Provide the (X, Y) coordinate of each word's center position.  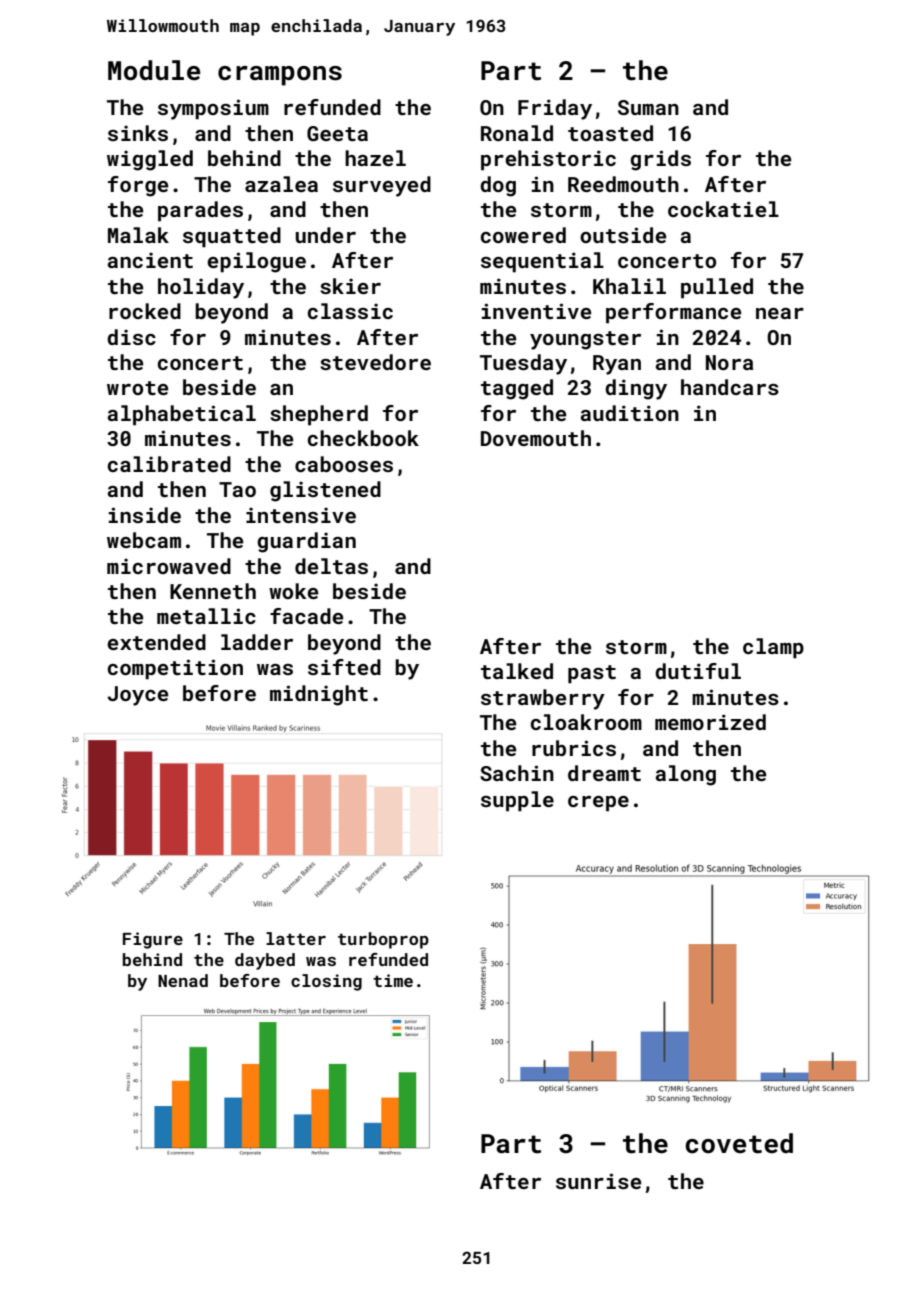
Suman (648, 107)
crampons (280, 76)
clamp (773, 648)
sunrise (598, 1181)
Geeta (337, 133)
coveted (739, 1143)
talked (517, 671)
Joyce (138, 696)
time (393, 980)
